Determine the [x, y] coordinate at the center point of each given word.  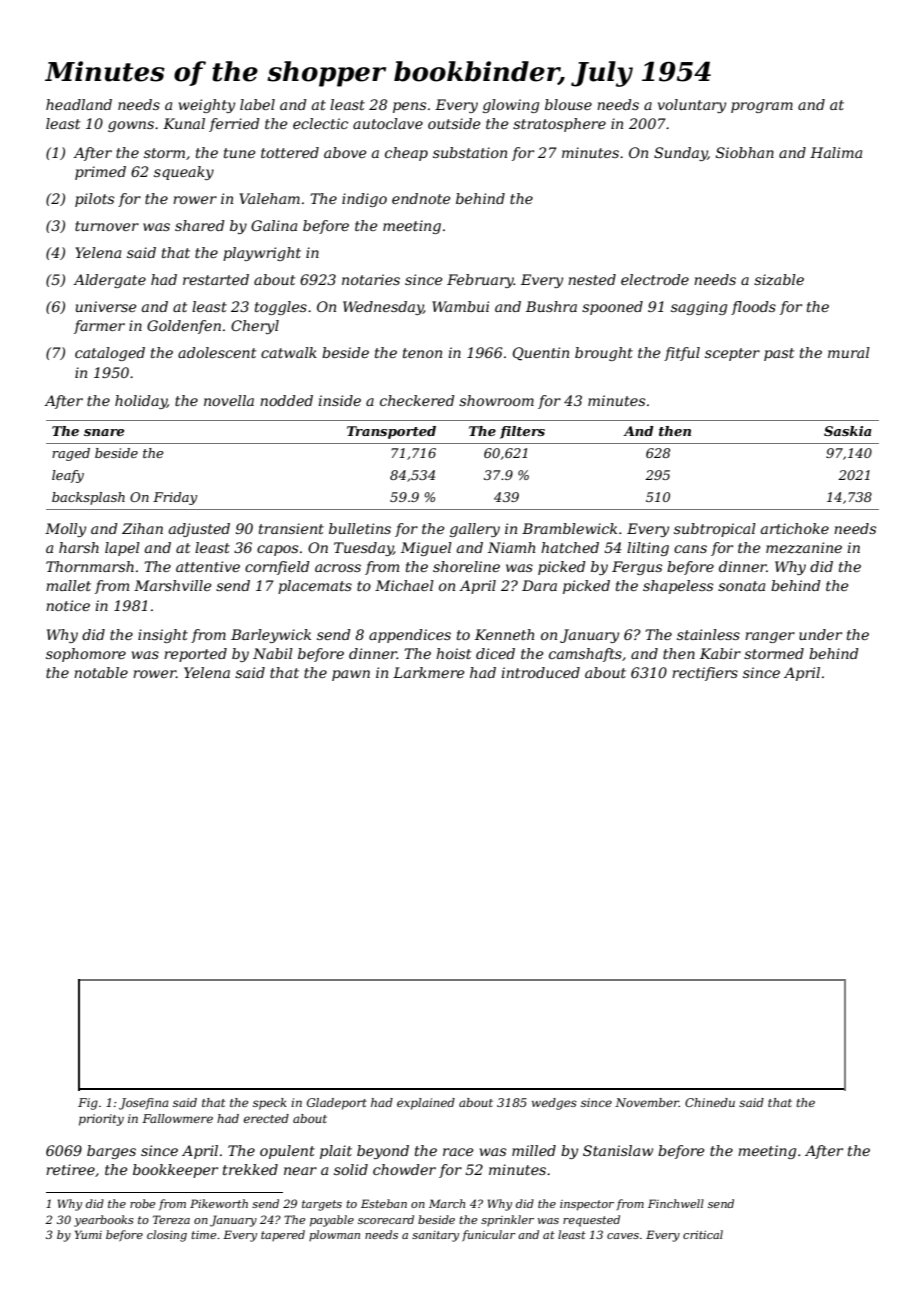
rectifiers [705, 674]
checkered [417, 400]
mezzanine [804, 548]
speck [270, 1104]
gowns [131, 126]
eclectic [320, 123]
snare [104, 432]
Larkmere [429, 672]
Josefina [144, 1104]
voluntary [692, 106]
